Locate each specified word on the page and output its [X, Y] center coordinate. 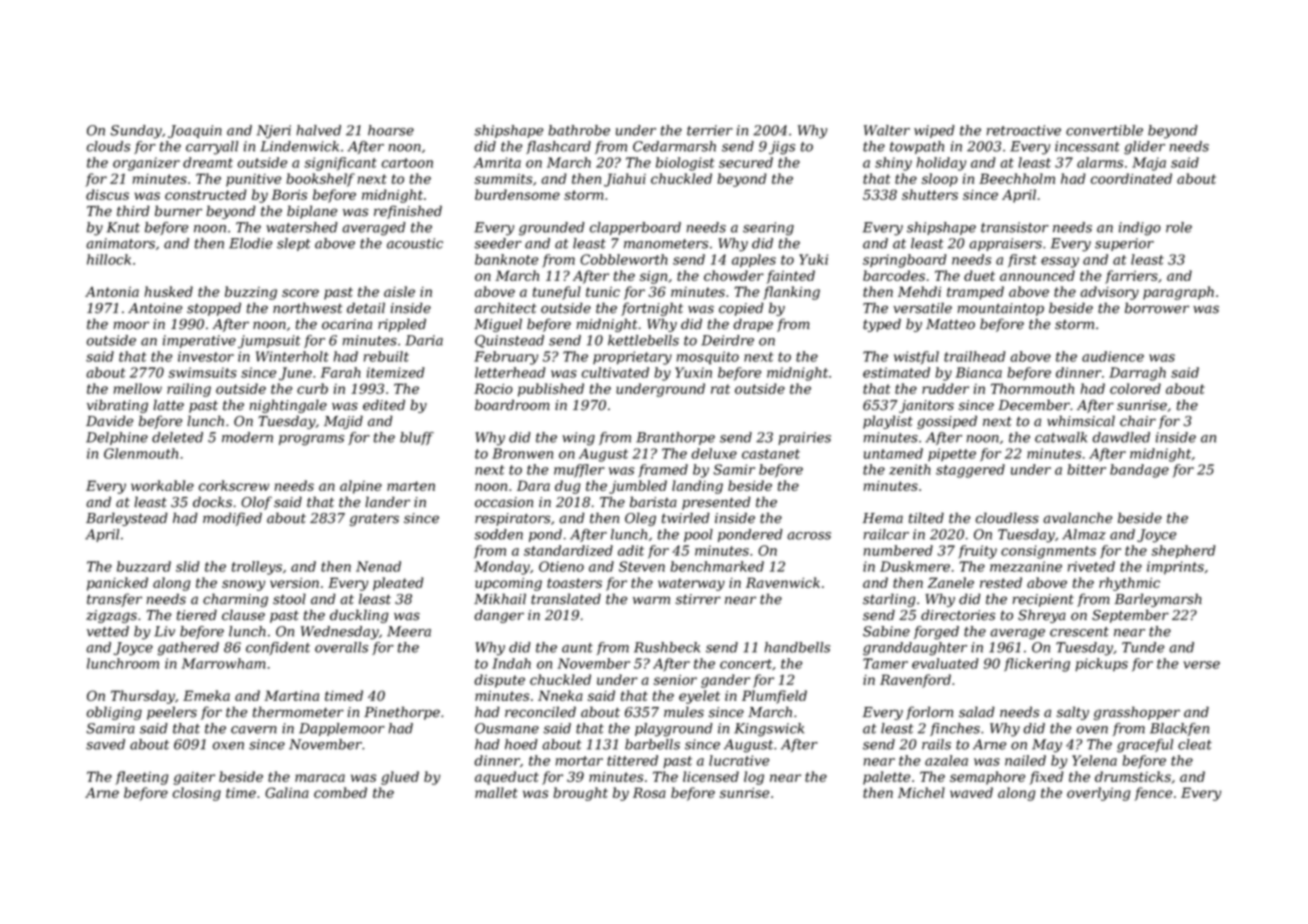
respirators [512, 519]
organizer [146, 164]
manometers [666, 244]
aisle [399, 291]
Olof [256, 503]
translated [566, 599]
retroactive [1024, 130]
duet [979, 275]
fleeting [142, 778]
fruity [977, 552]
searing [768, 229]
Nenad [378, 566]
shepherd [1183, 552]
